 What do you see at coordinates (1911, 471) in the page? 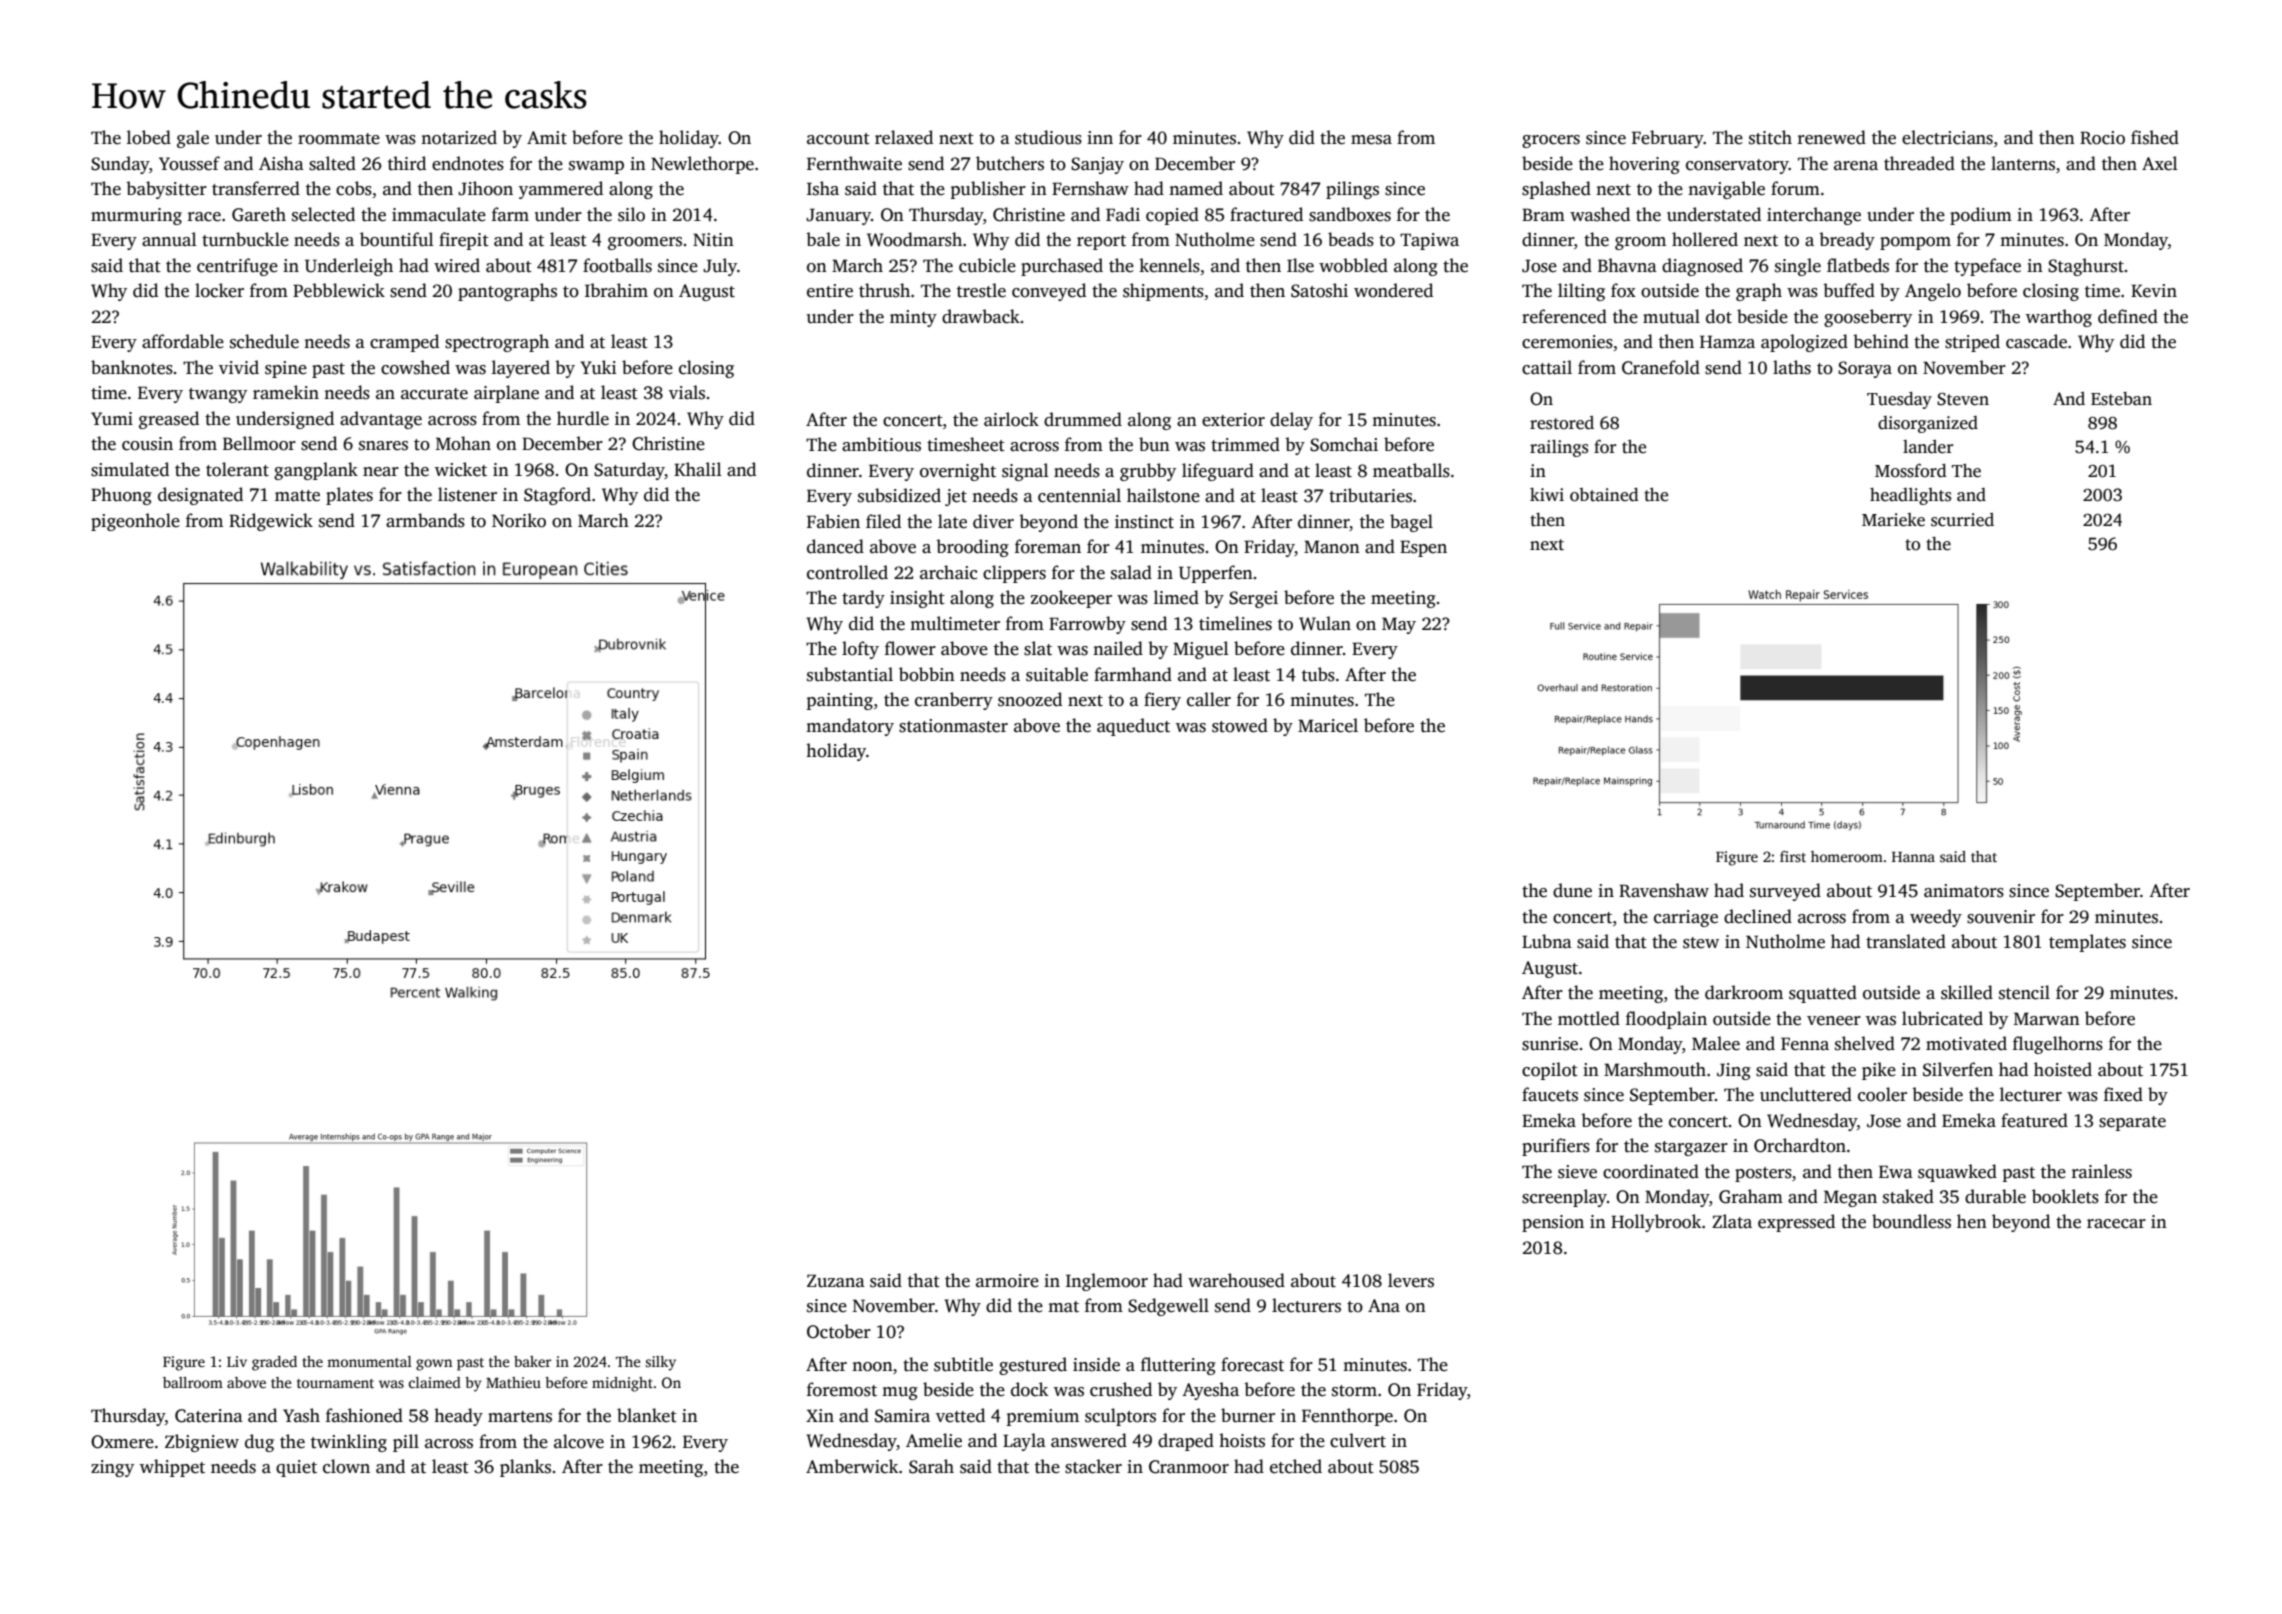
I see `Mossford` at bounding box center [1911, 471].
